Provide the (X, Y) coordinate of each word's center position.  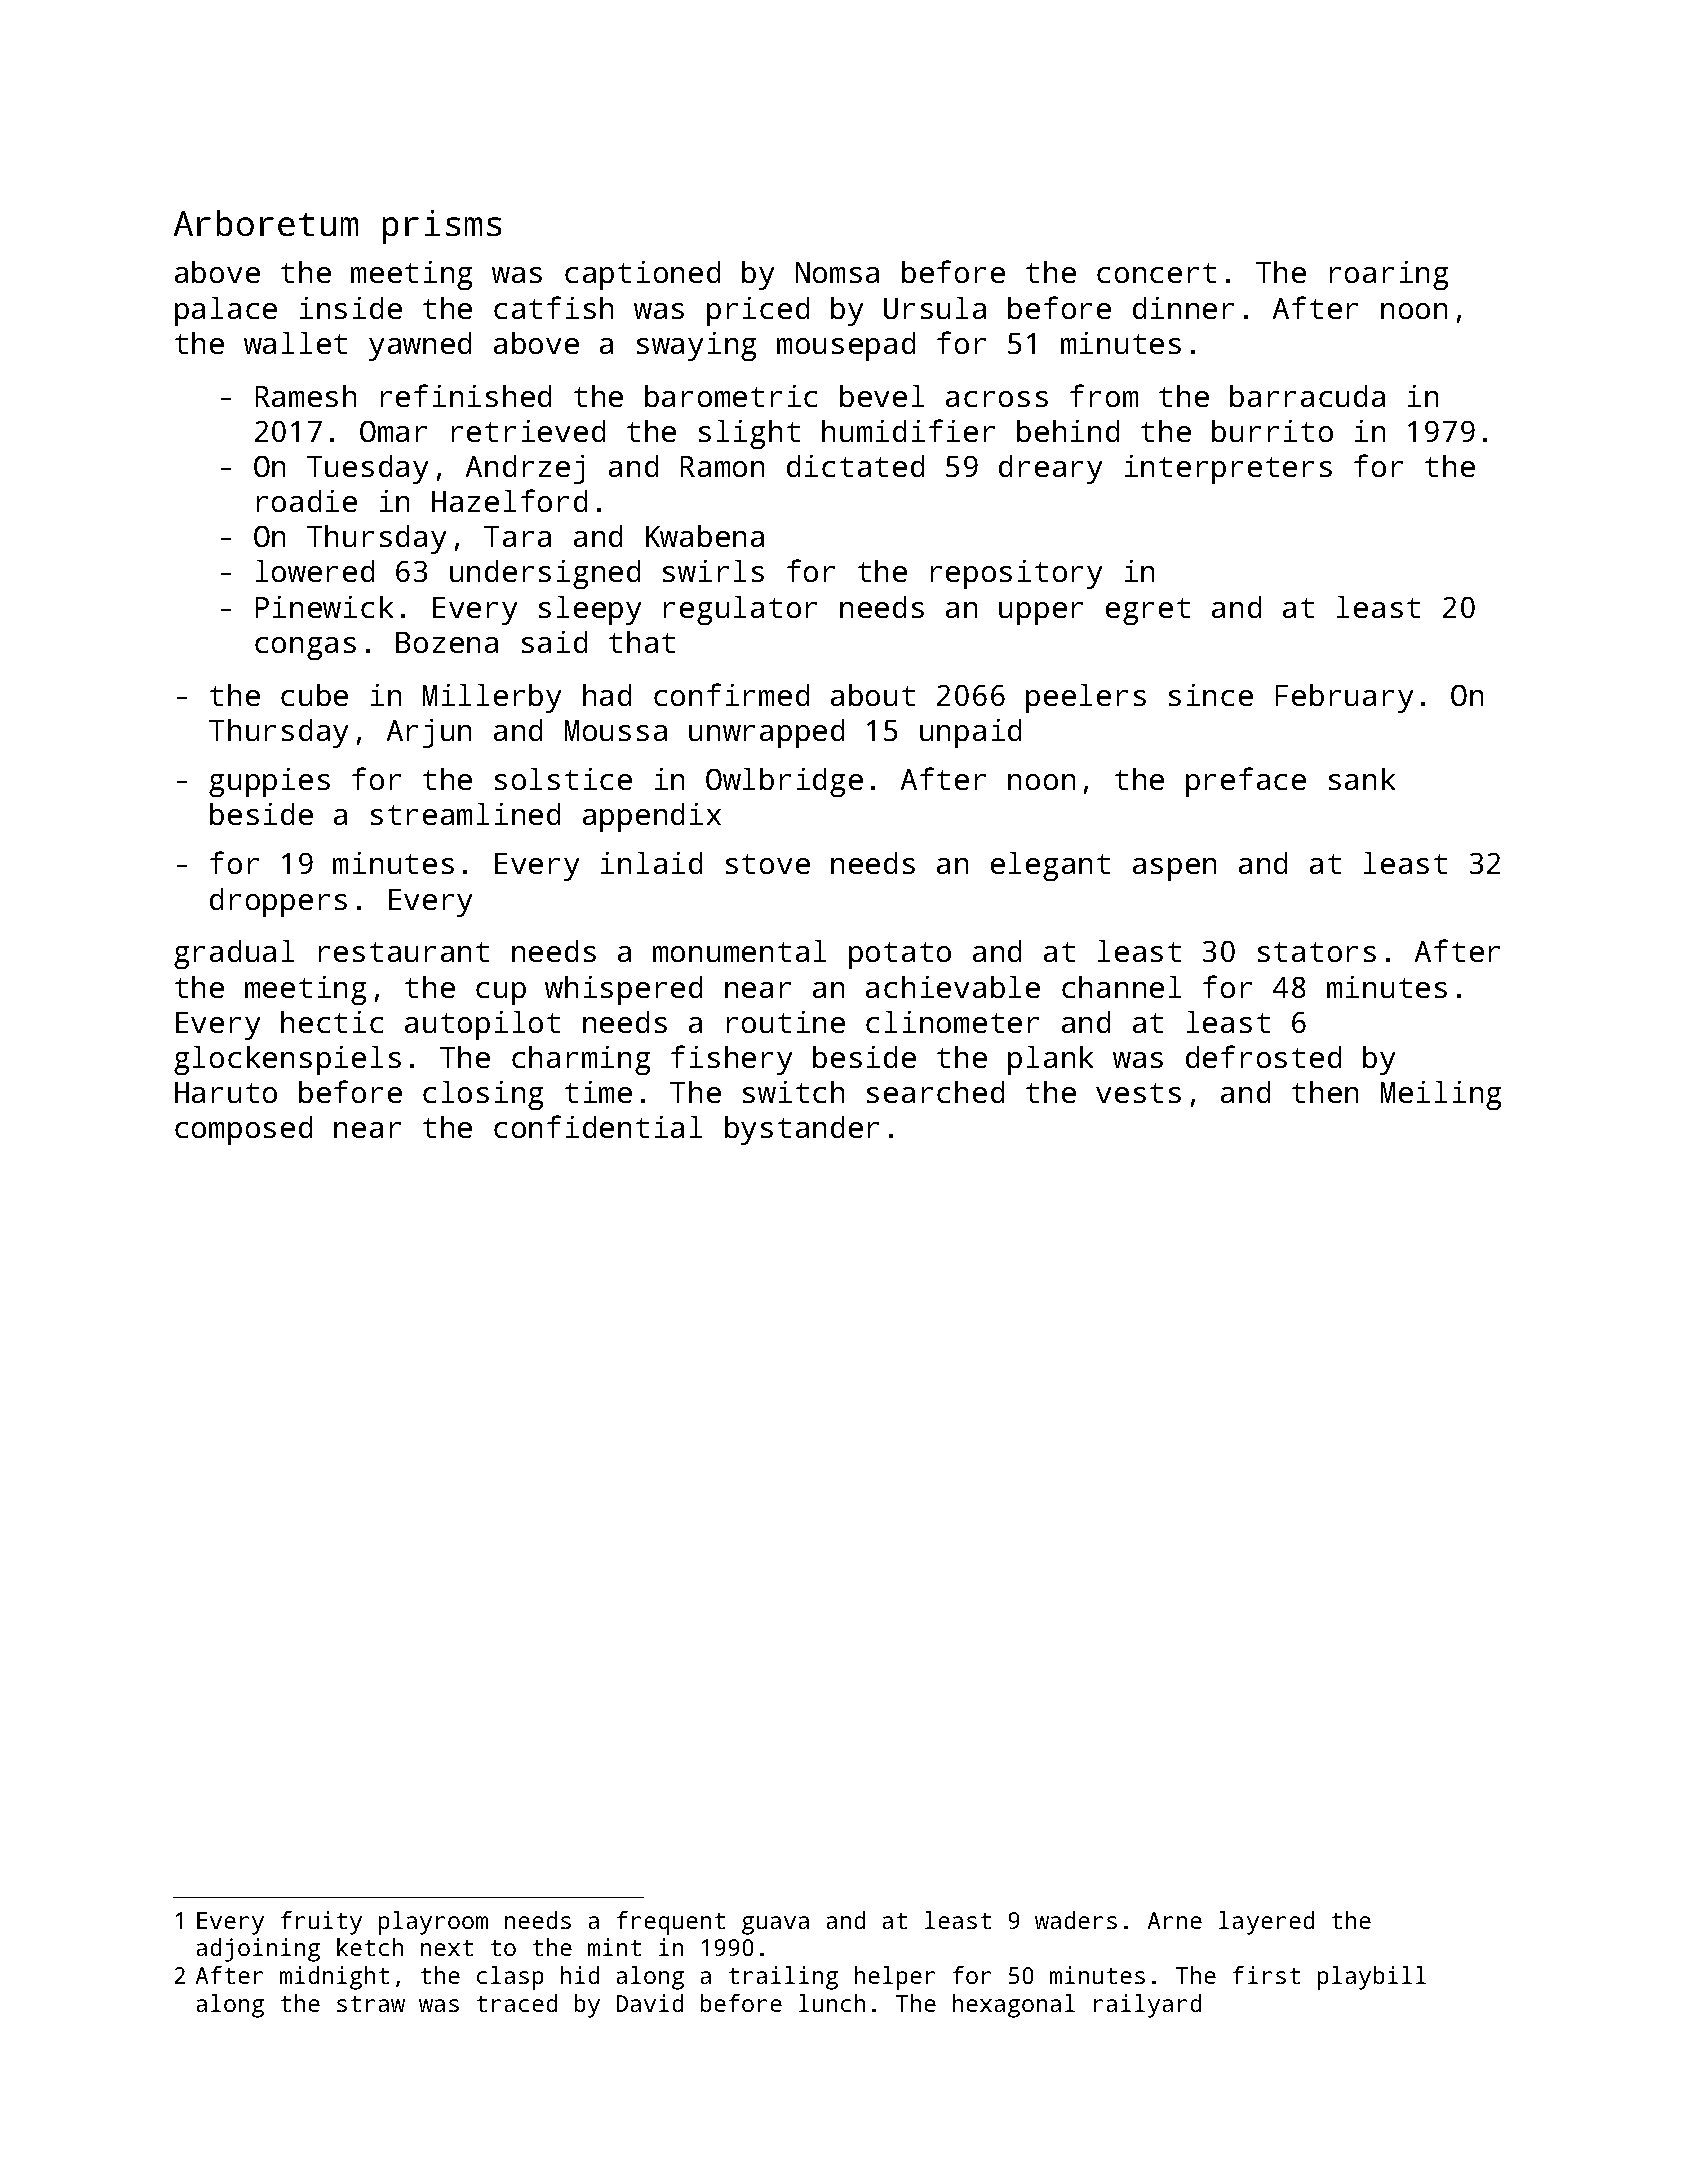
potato (900, 955)
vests (1138, 1093)
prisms (442, 227)
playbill (1372, 1978)
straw (371, 2004)
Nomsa (837, 272)
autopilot (482, 1025)
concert (1156, 273)
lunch (832, 2003)
